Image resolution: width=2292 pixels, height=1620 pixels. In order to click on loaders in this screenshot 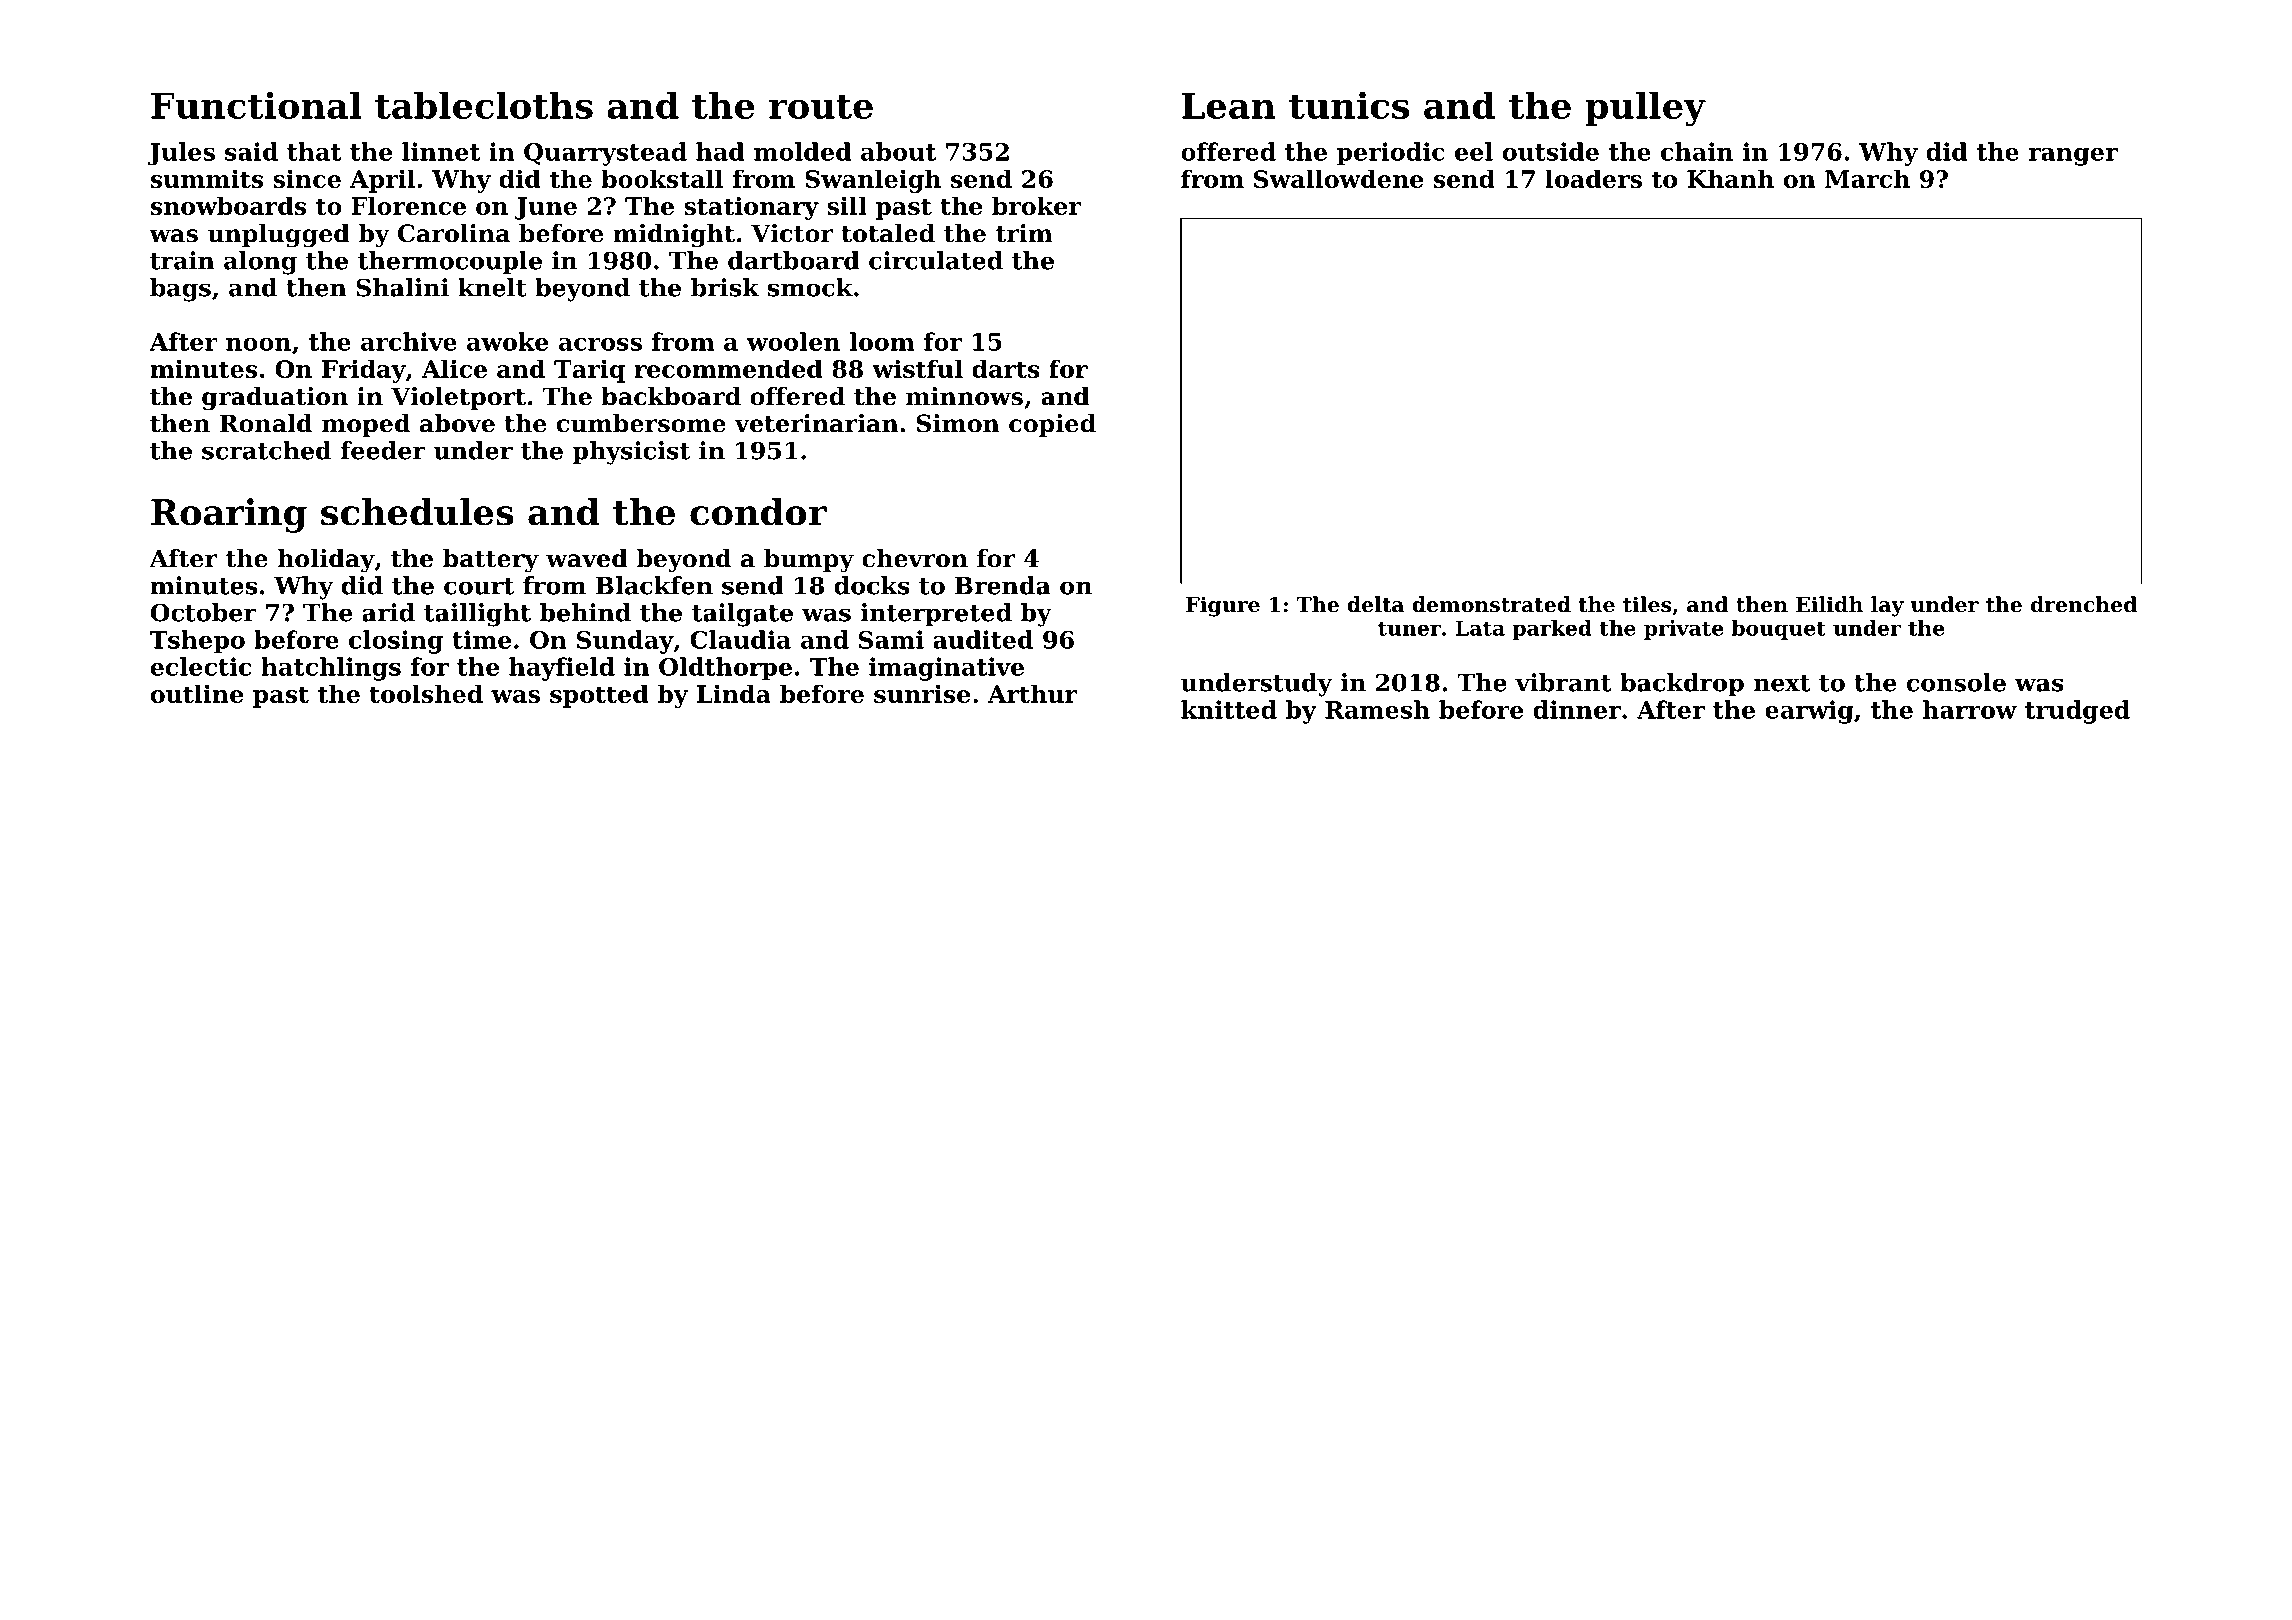, I will do `click(1593, 178)`.
